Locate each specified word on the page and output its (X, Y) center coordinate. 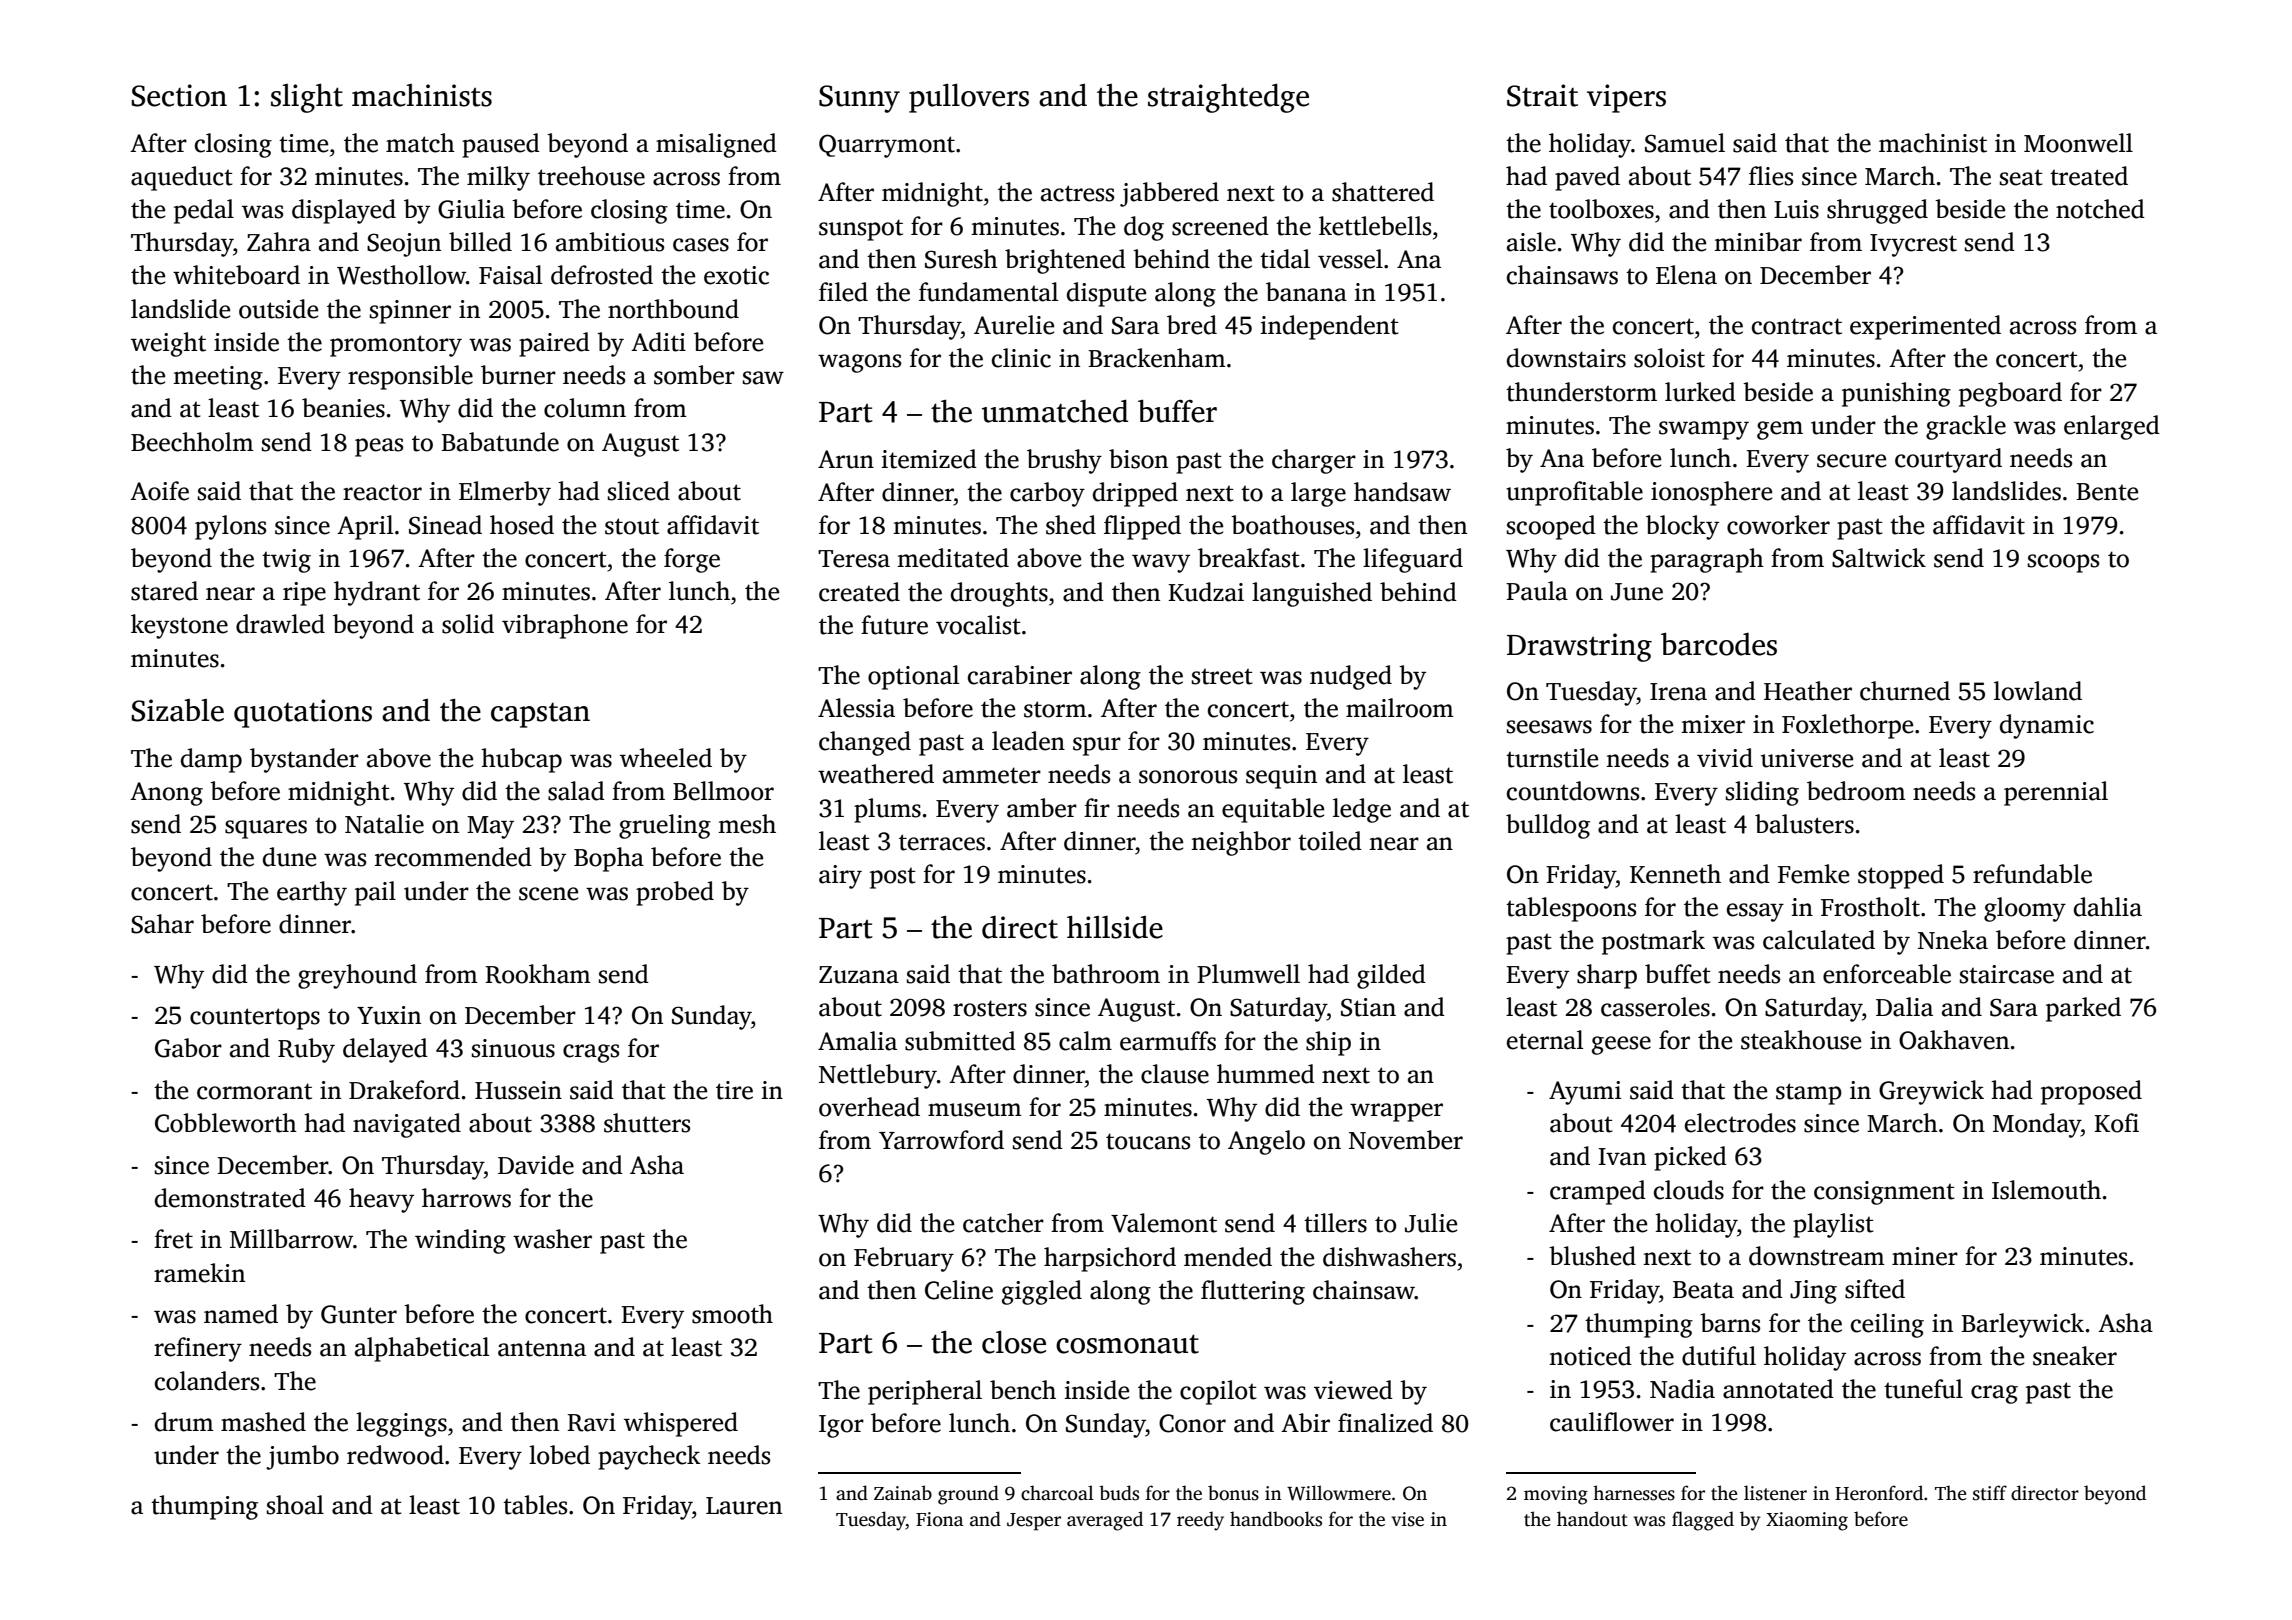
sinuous (513, 1048)
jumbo (302, 1457)
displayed (344, 211)
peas (379, 447)
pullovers (969, 98)
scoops (2063, 563)
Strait (1542, 95)
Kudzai (1206, 592)
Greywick (1931, 1092)
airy (840, 877)
